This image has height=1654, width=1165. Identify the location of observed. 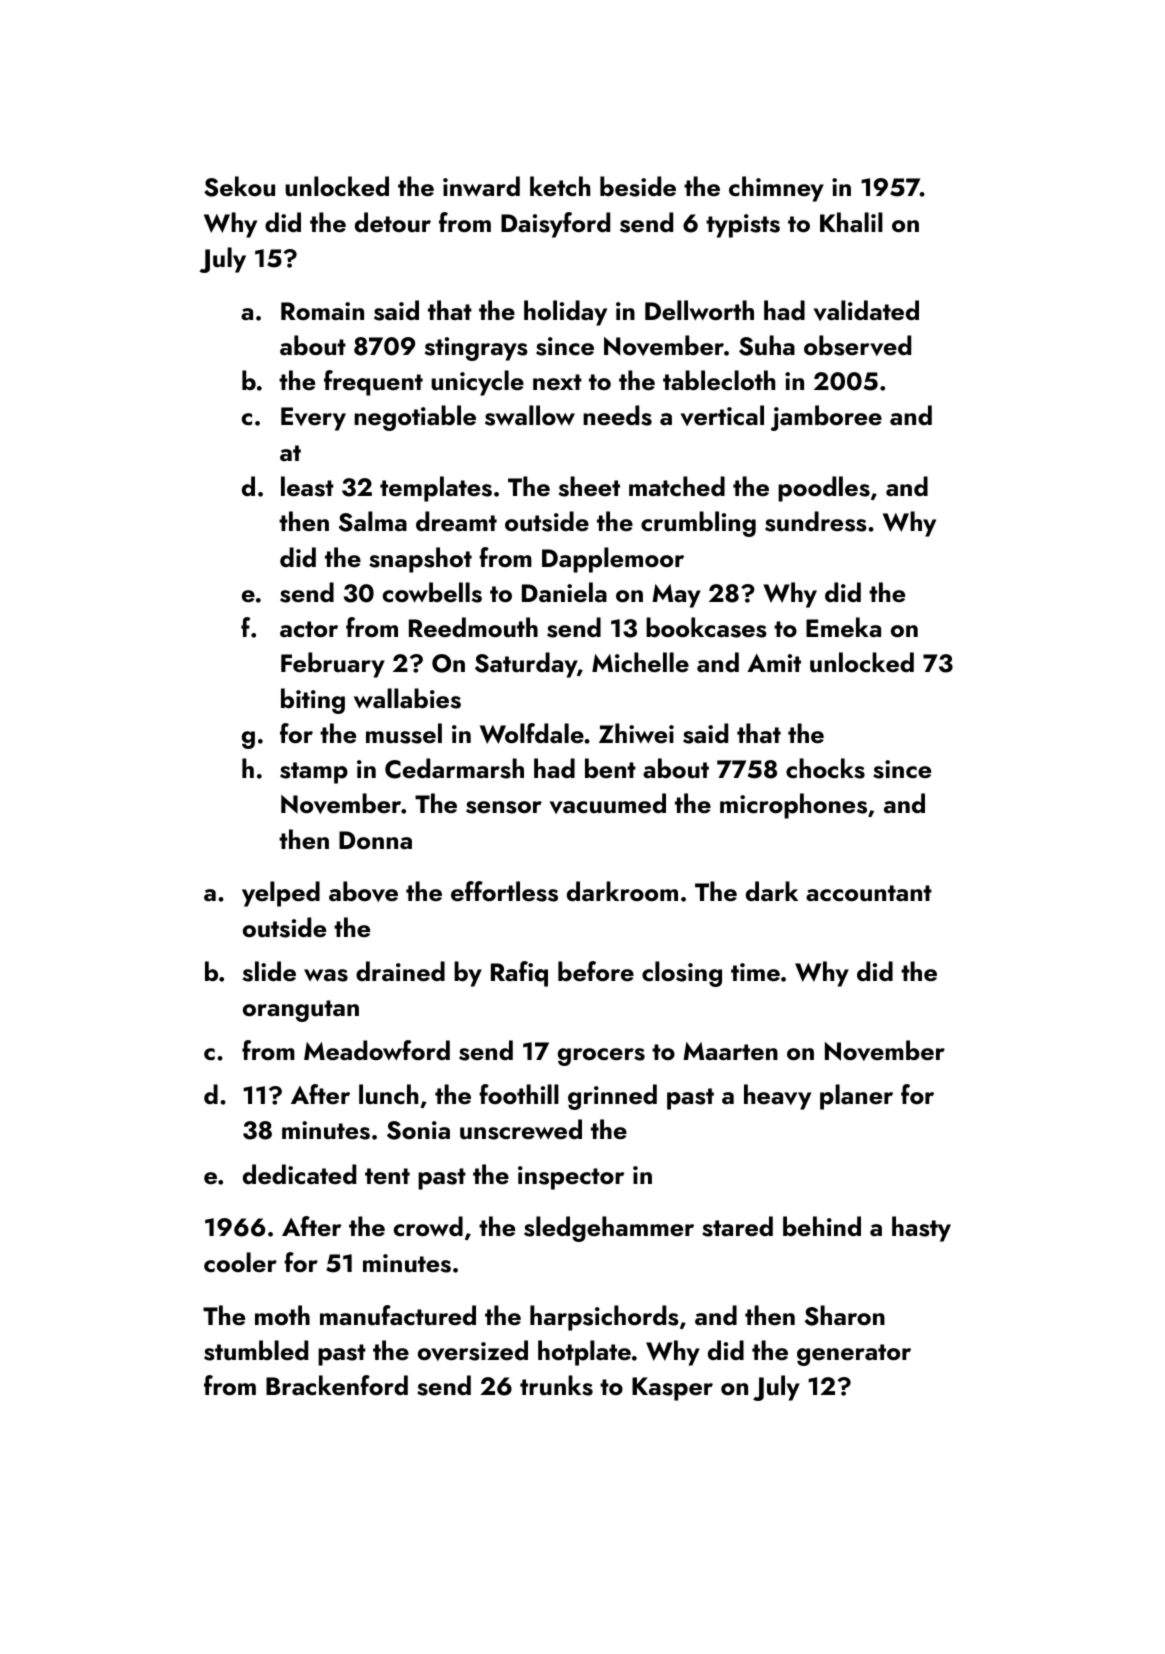
(857, 345).
